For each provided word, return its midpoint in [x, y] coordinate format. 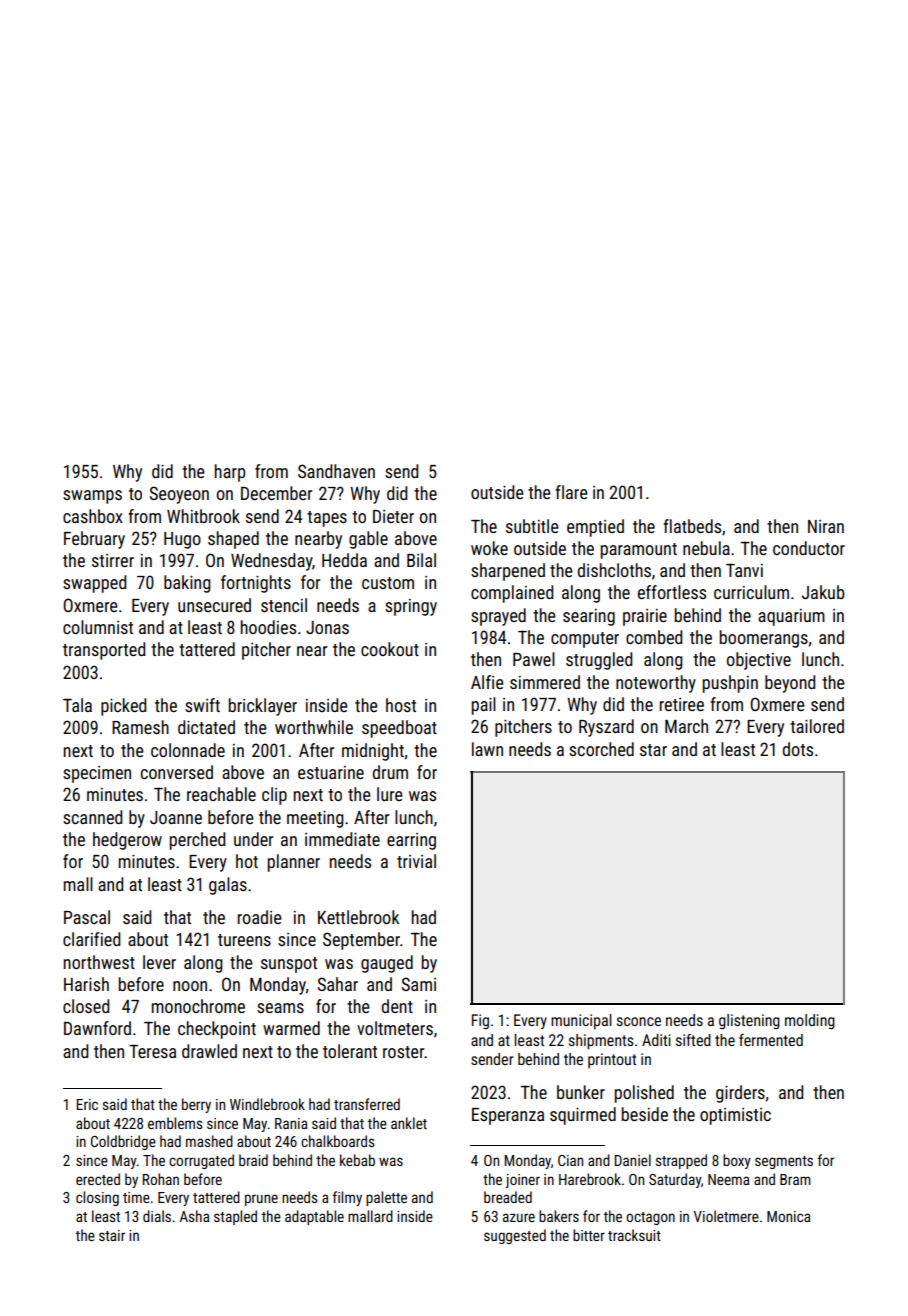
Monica [788, 1216]
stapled [235, 1217]
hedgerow [127, 841]
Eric [87, 1104]
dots [798, 749]
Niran [826, 526]
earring [411, 841]
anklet [409, 1123]
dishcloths [614, 570]
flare [571, 492]
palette [386, 1198]
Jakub [823, 592]
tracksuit [634, 1235]
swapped [94, 584]
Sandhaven [336, 471]
